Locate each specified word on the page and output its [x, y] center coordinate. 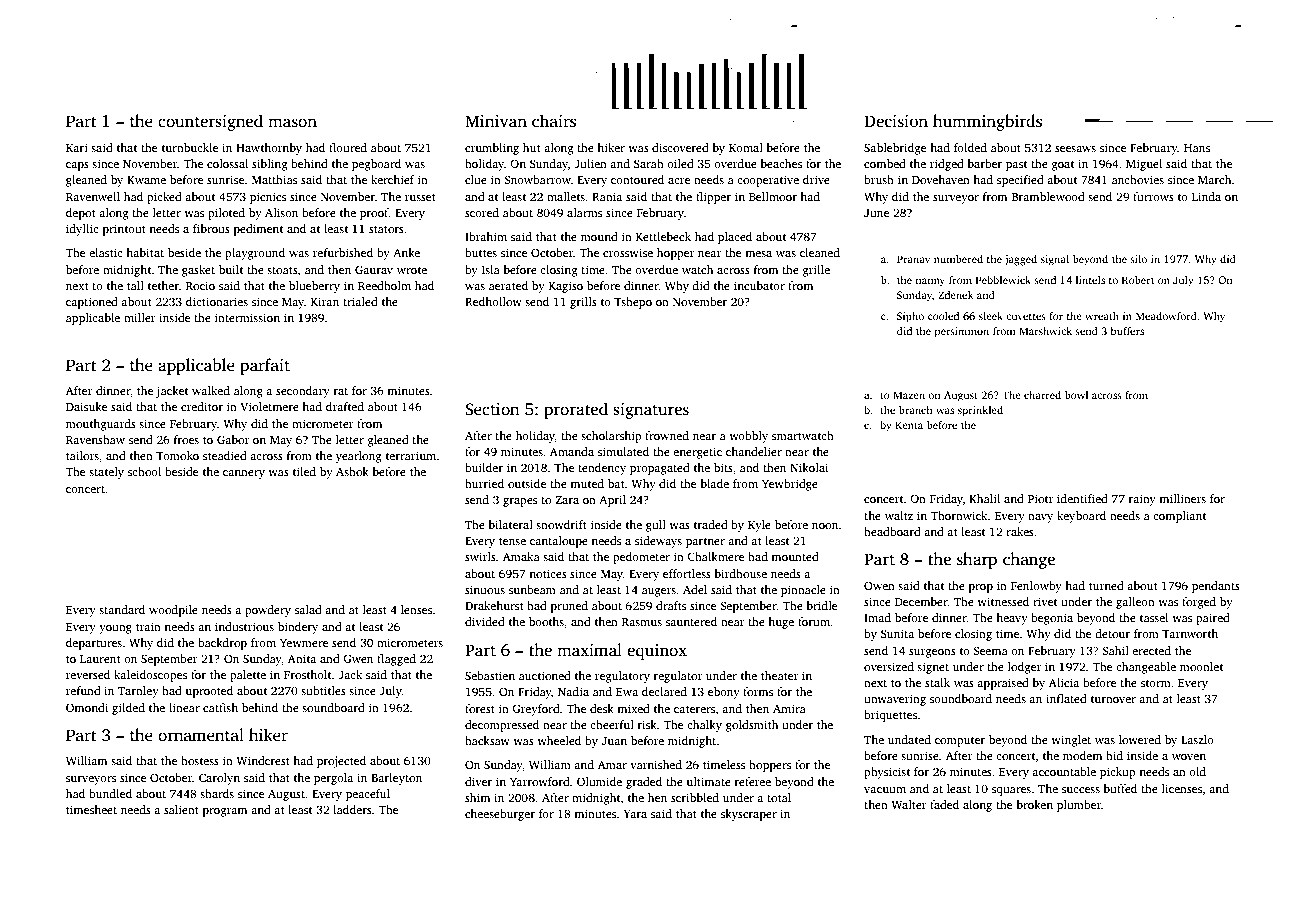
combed [885, 163]
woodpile [173, 611]
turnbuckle [190, 147]
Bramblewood [1048, 196]
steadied [225, 455]
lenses [416, 609]
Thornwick [959, 515]
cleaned [820, 252]
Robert [1138, 280]
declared [664, 691]
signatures [651, 411]
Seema [990, 651]
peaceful [368, 795]
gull [656, 526]
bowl [1076, 395]
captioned [92, 303]
